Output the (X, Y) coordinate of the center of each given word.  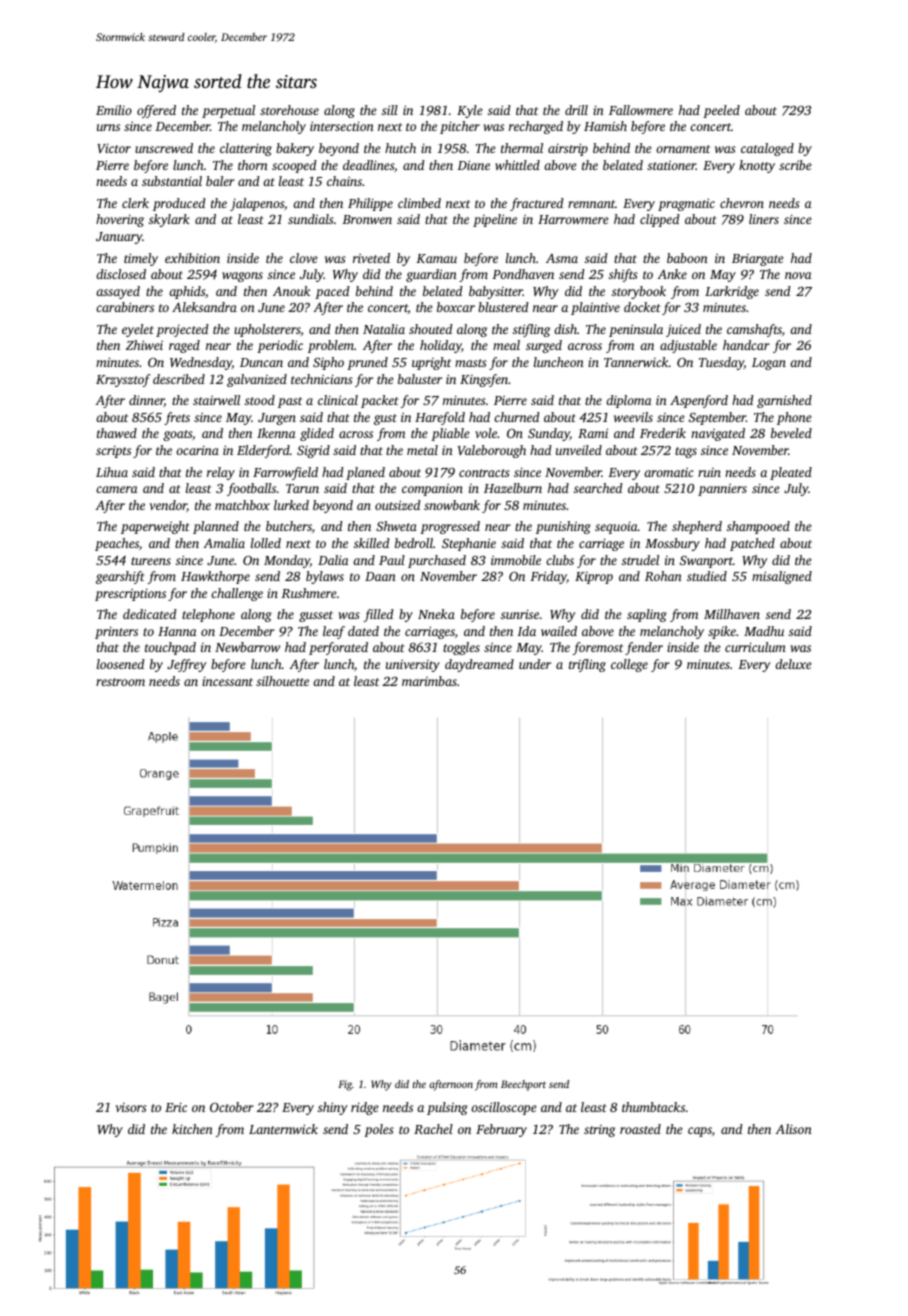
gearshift (120, 577)
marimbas (429, 681)
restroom (120, 682)
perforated (338, 648)
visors (131, 1107)
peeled (721, 111)
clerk (135, 203)
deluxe (793, 664)
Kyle (470, 111)
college (629, 665)
